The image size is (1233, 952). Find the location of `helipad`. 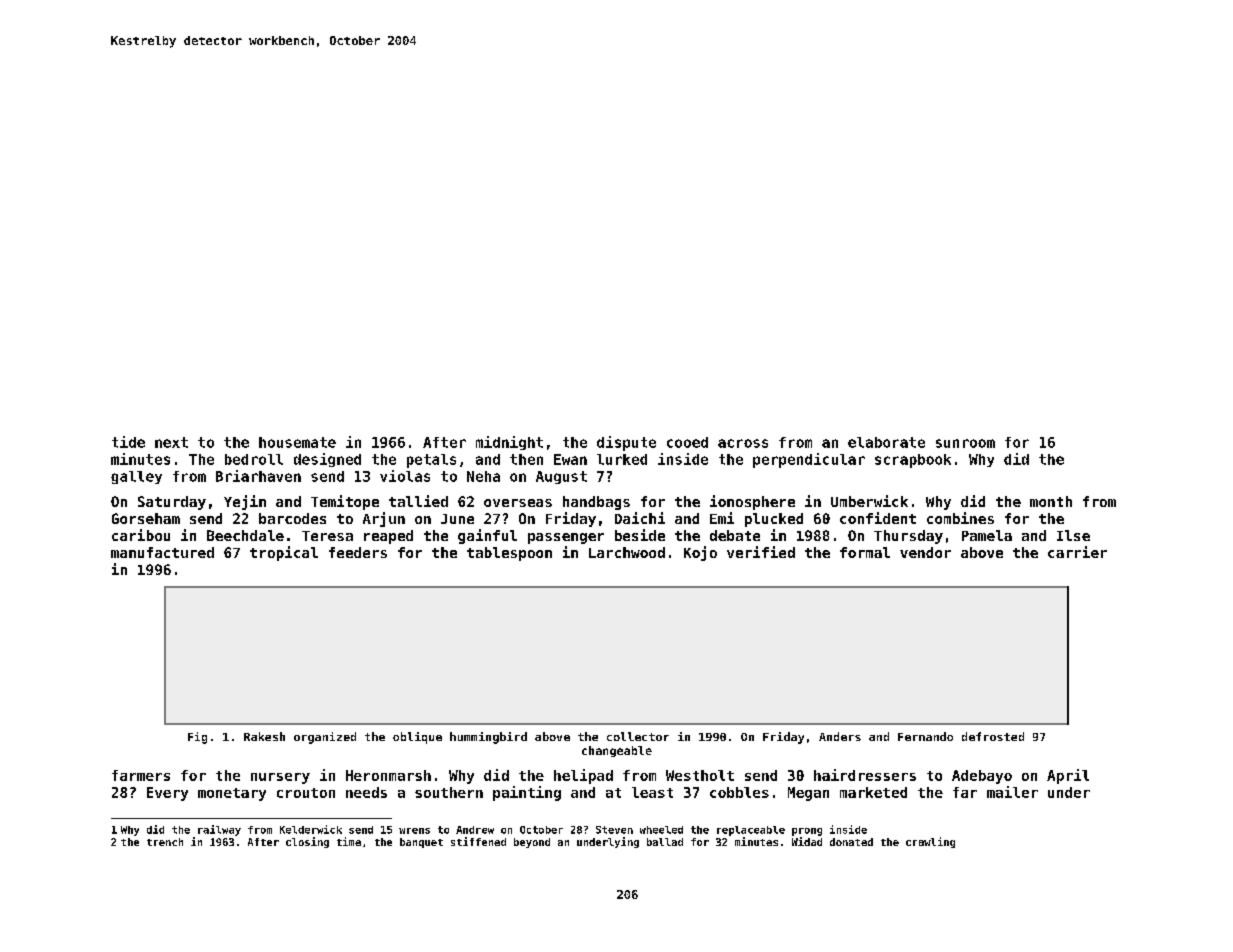

helipad is located at coordinates (583, 776).
